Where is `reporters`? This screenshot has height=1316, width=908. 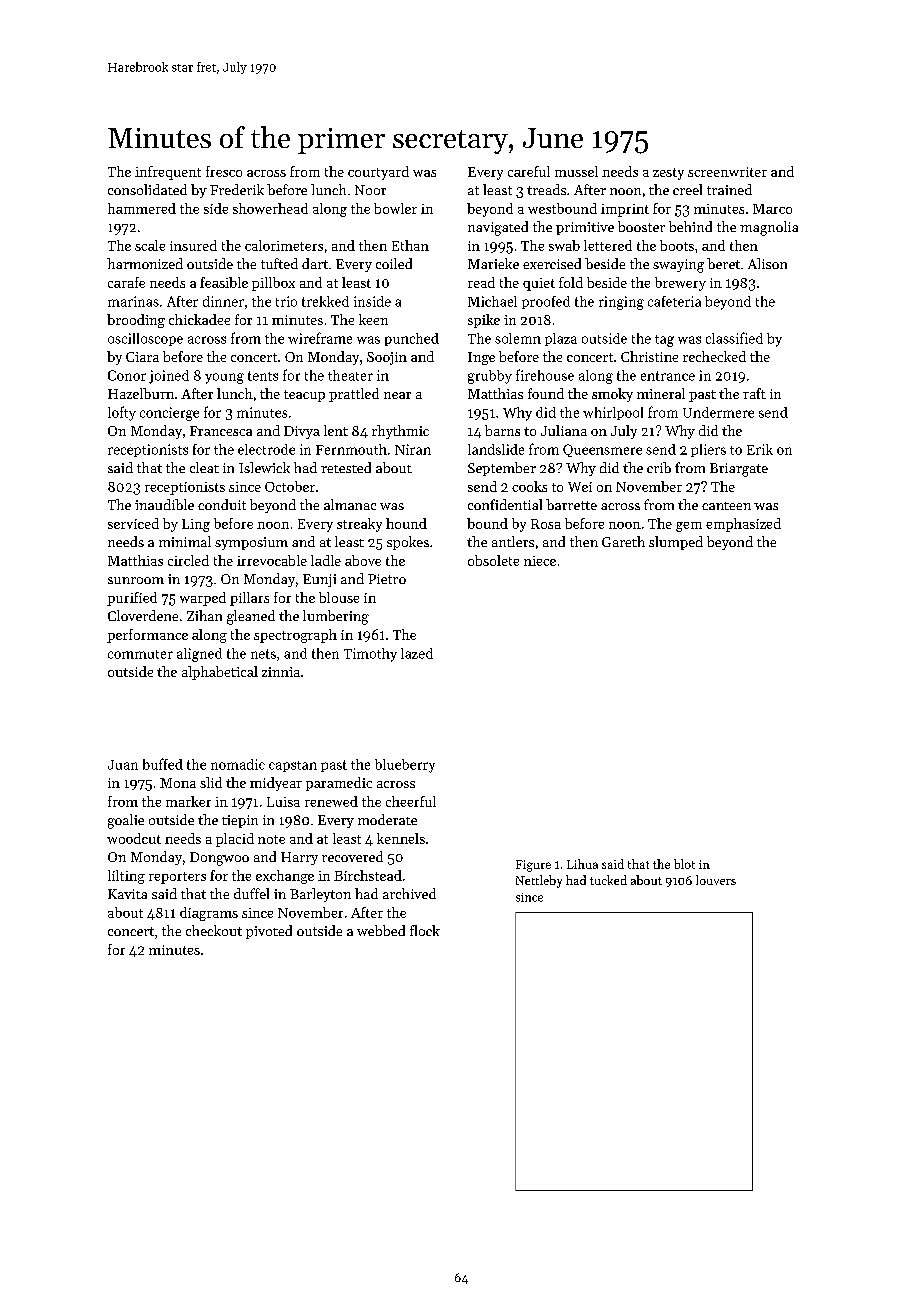
reporters is located at coordinates (177, 878).
